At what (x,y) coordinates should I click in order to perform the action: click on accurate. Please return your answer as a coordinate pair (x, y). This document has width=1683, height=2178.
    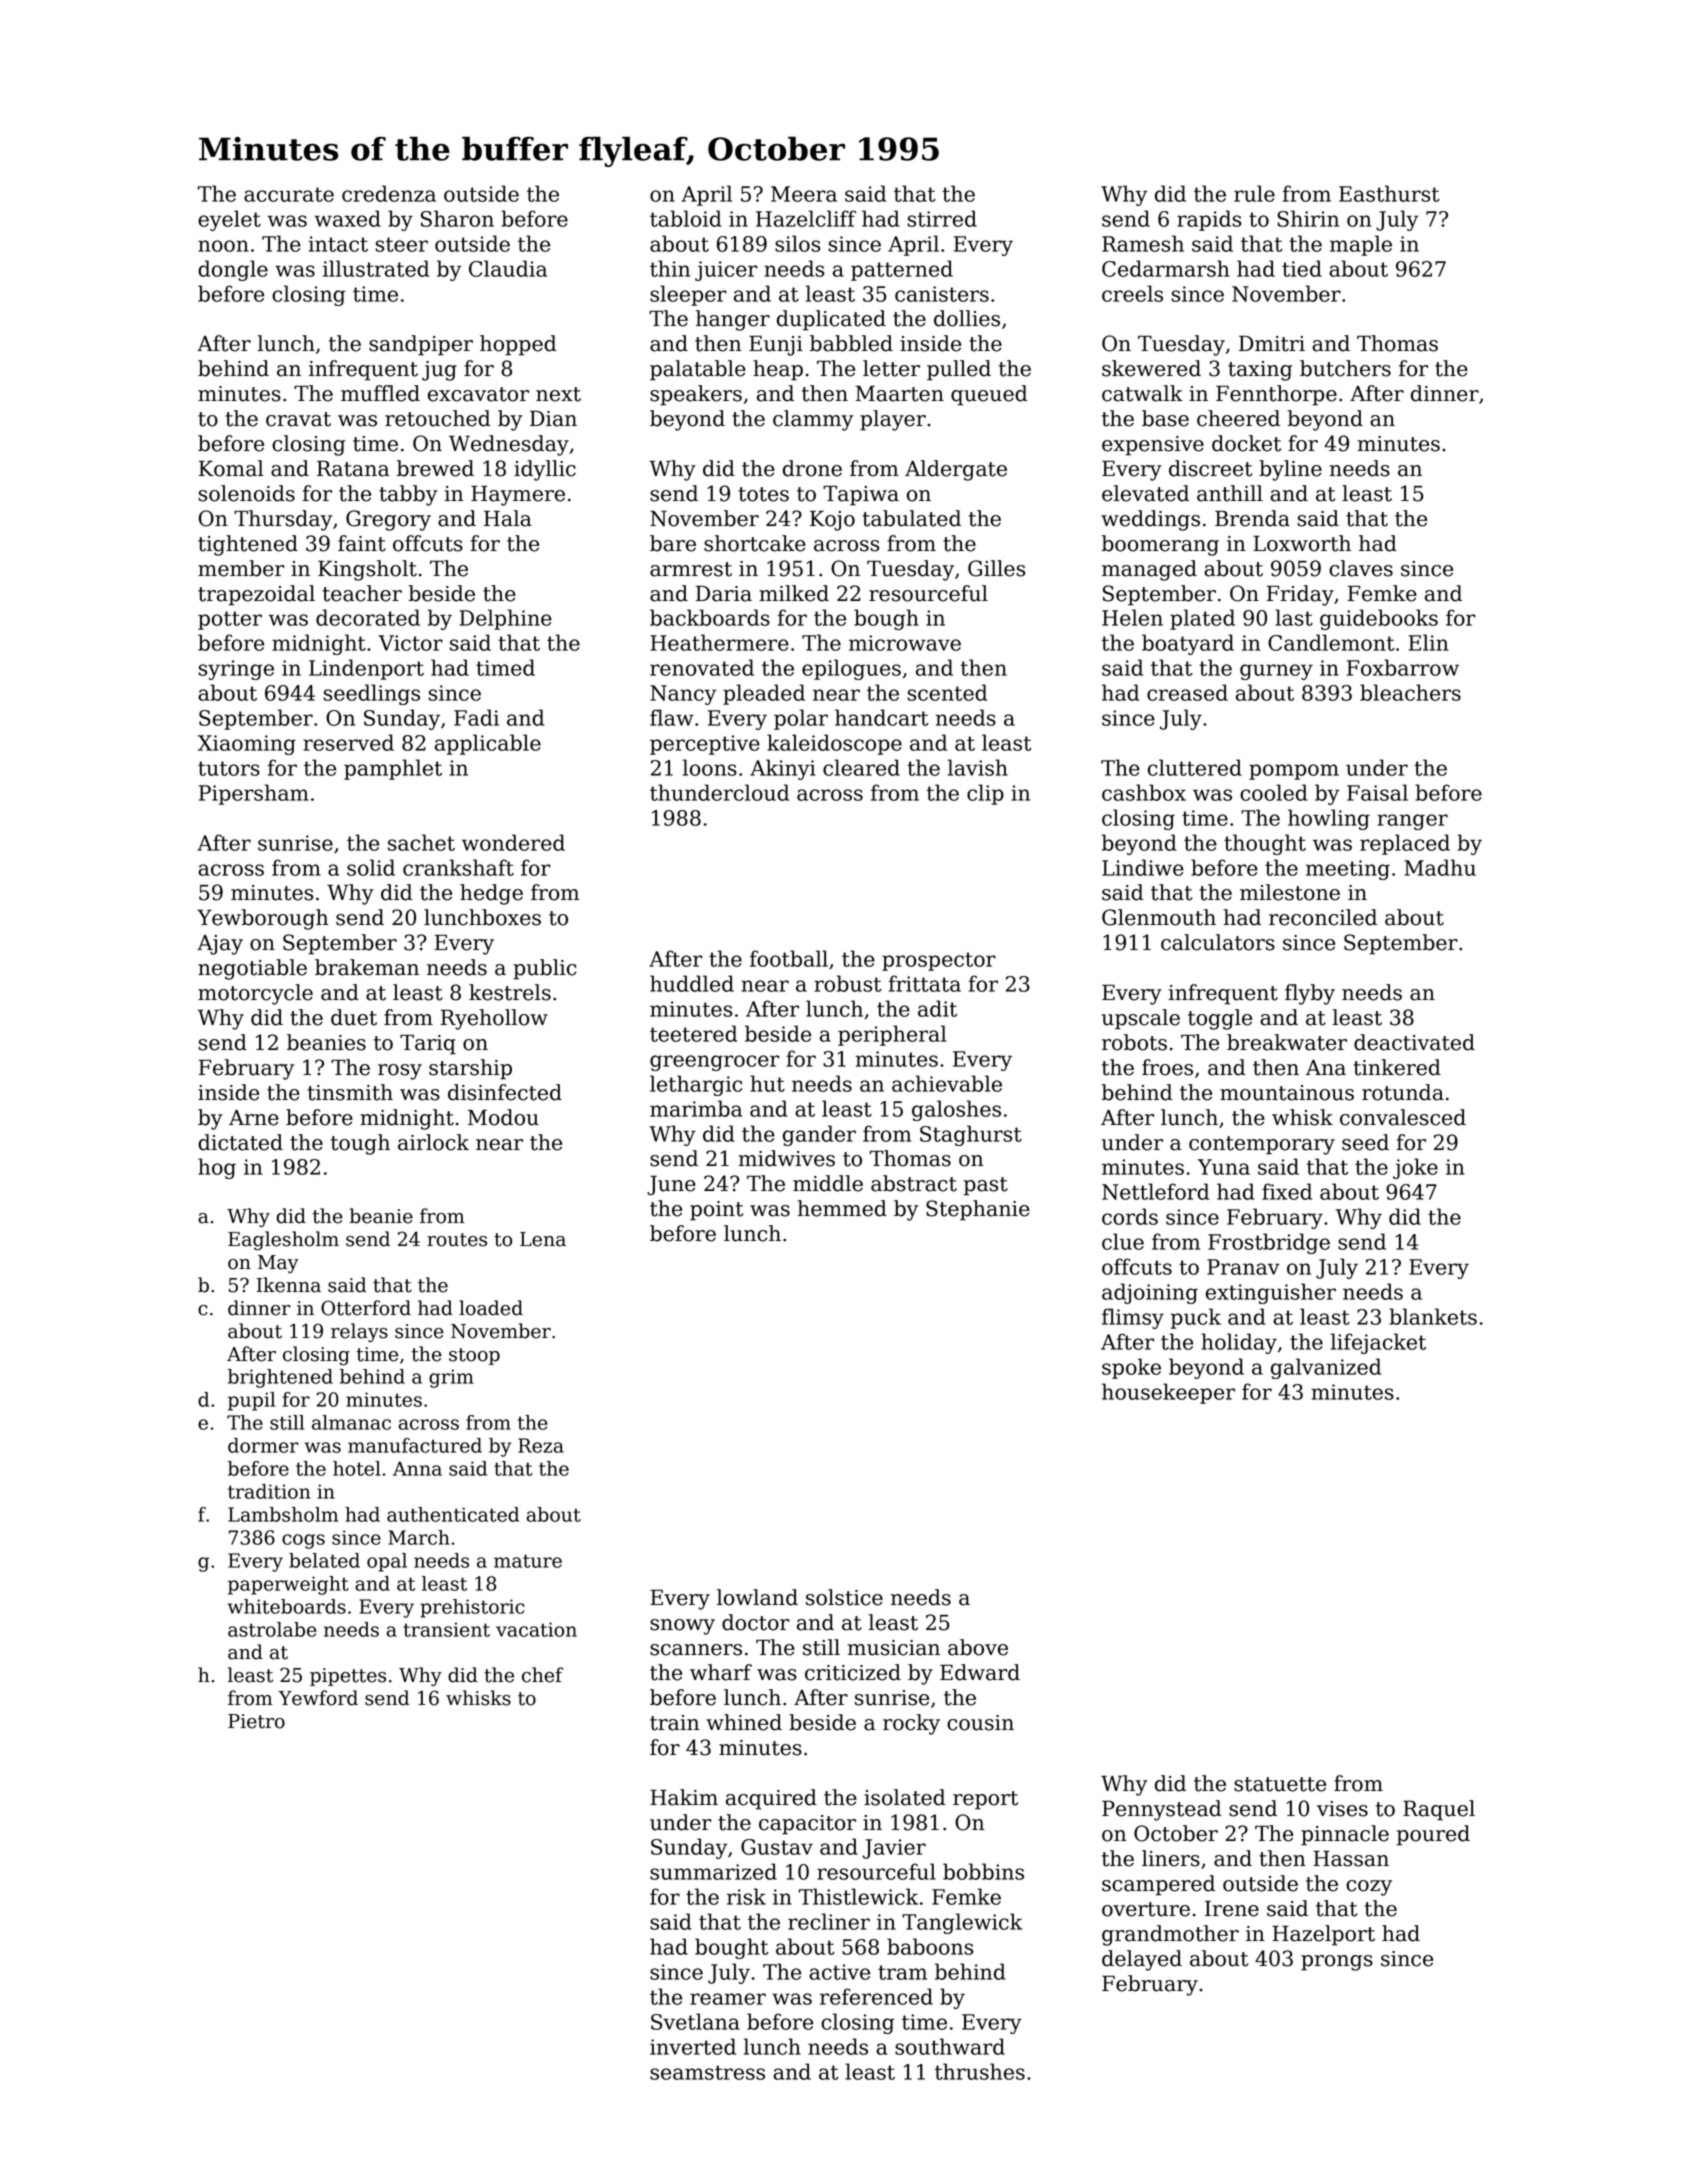
    Looking at the image, I should click on (289, 194).
